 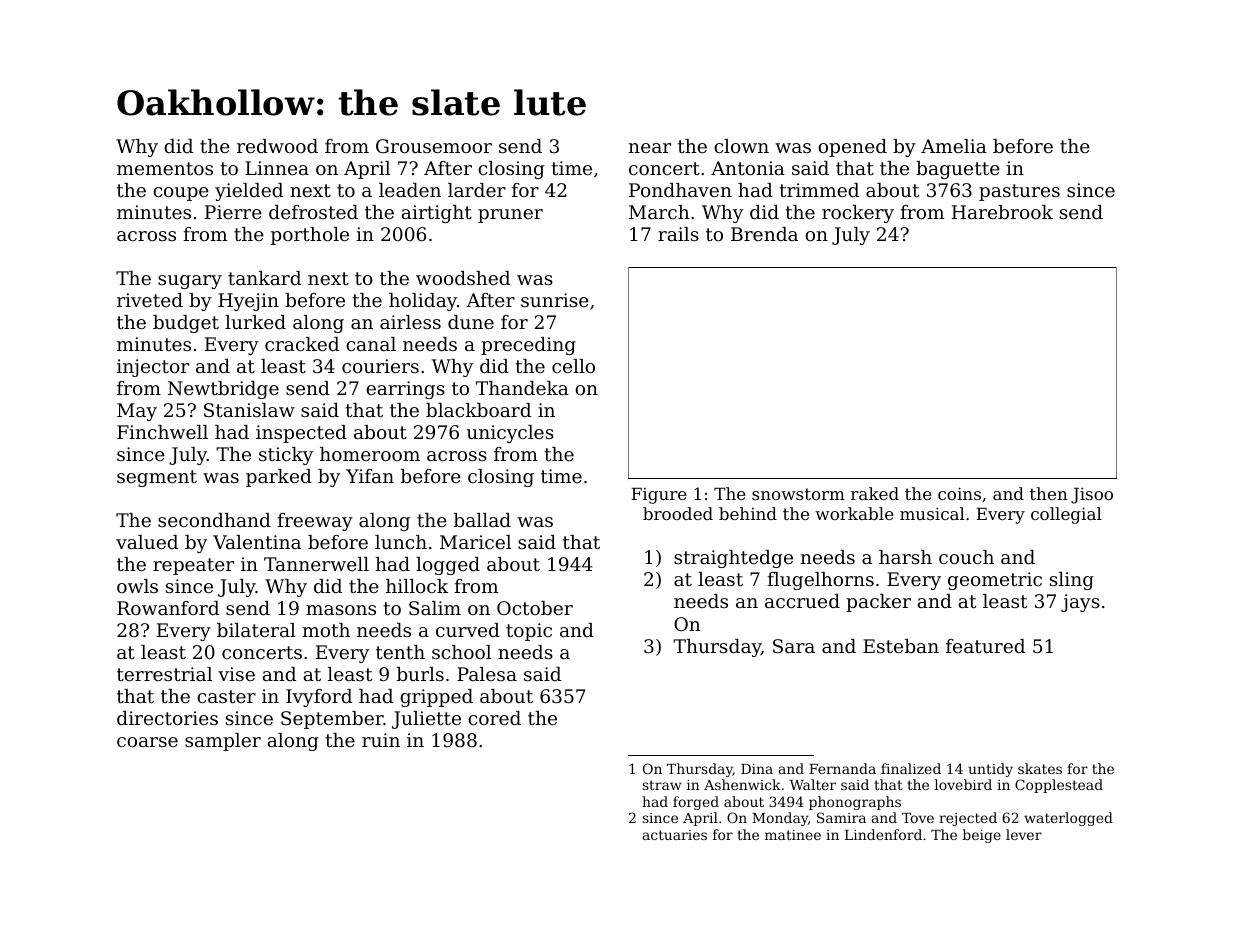 I want to click on musical, so click(x=932, y=513).
